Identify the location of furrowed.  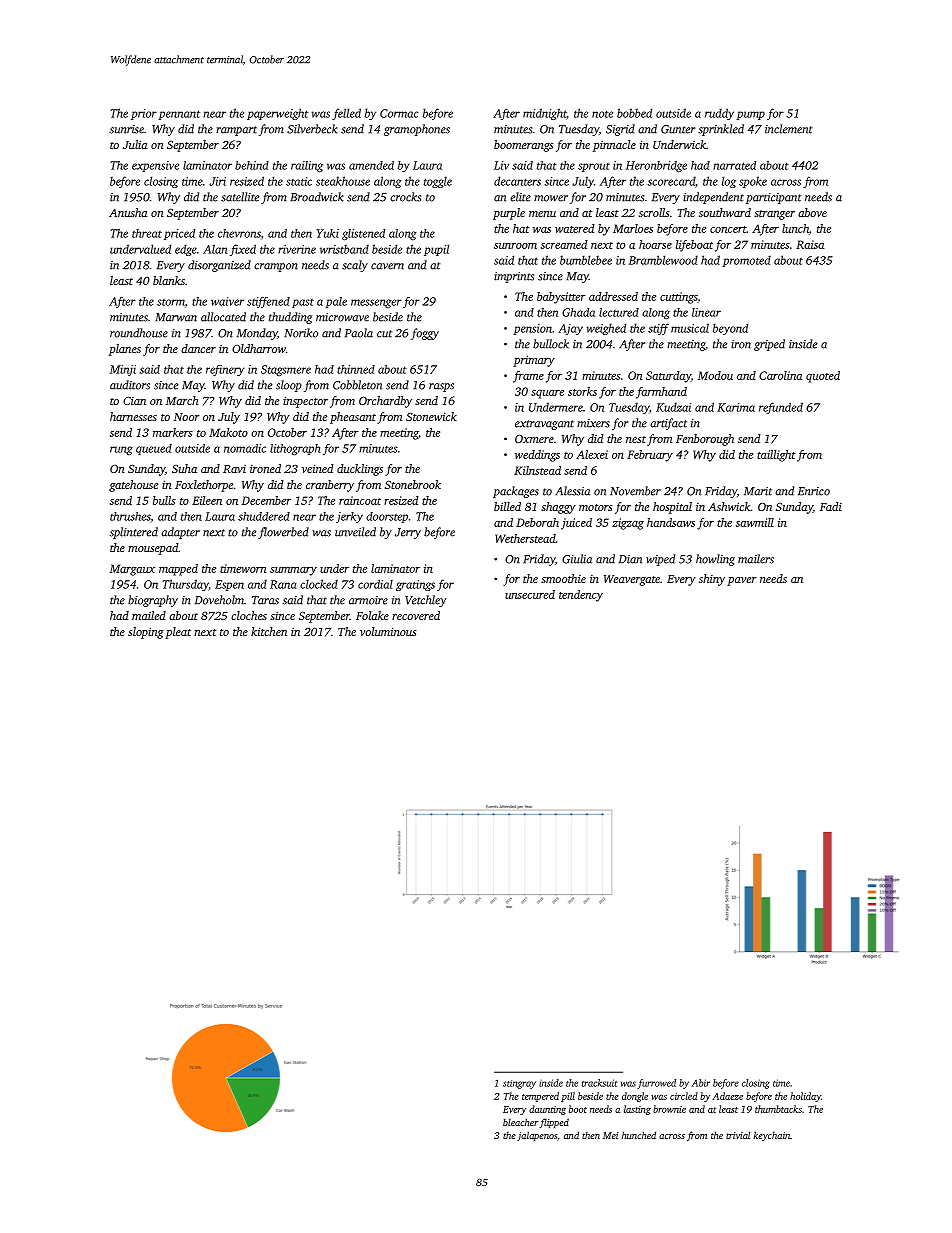
(656, 1084).
